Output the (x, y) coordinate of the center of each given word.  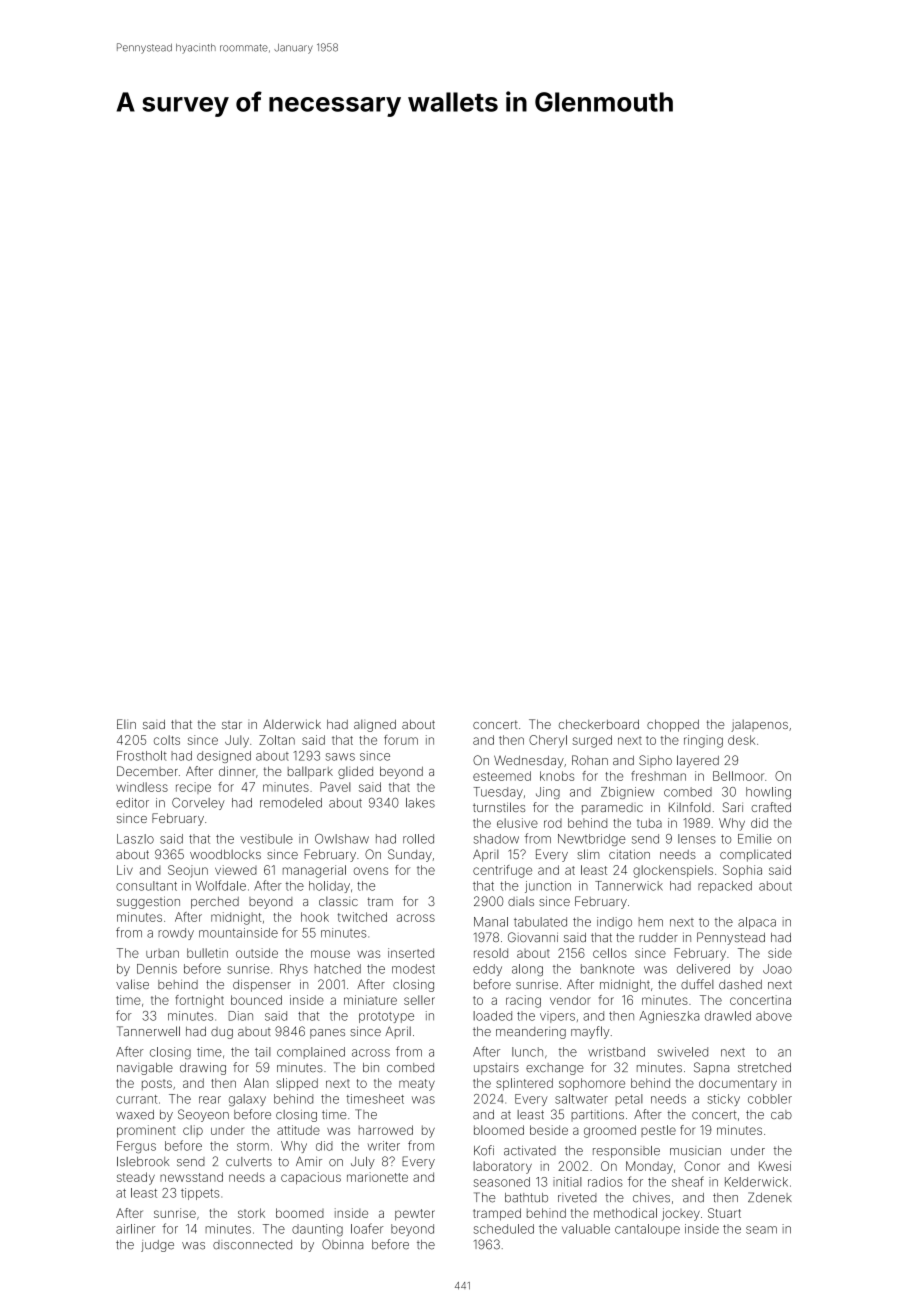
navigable (145, 1069)
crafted (771, 807)
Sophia (742, 871)
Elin (126, 724)
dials (521, 901)
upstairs (496, 1069)
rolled (418, 839)
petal (629, 1100)
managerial (314, 871)
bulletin (207, 953)
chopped (673, 725)
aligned (375, 725)
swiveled (683, 1052)
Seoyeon (203, 1115)
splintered (524, 1084)
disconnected (252, 1245)
